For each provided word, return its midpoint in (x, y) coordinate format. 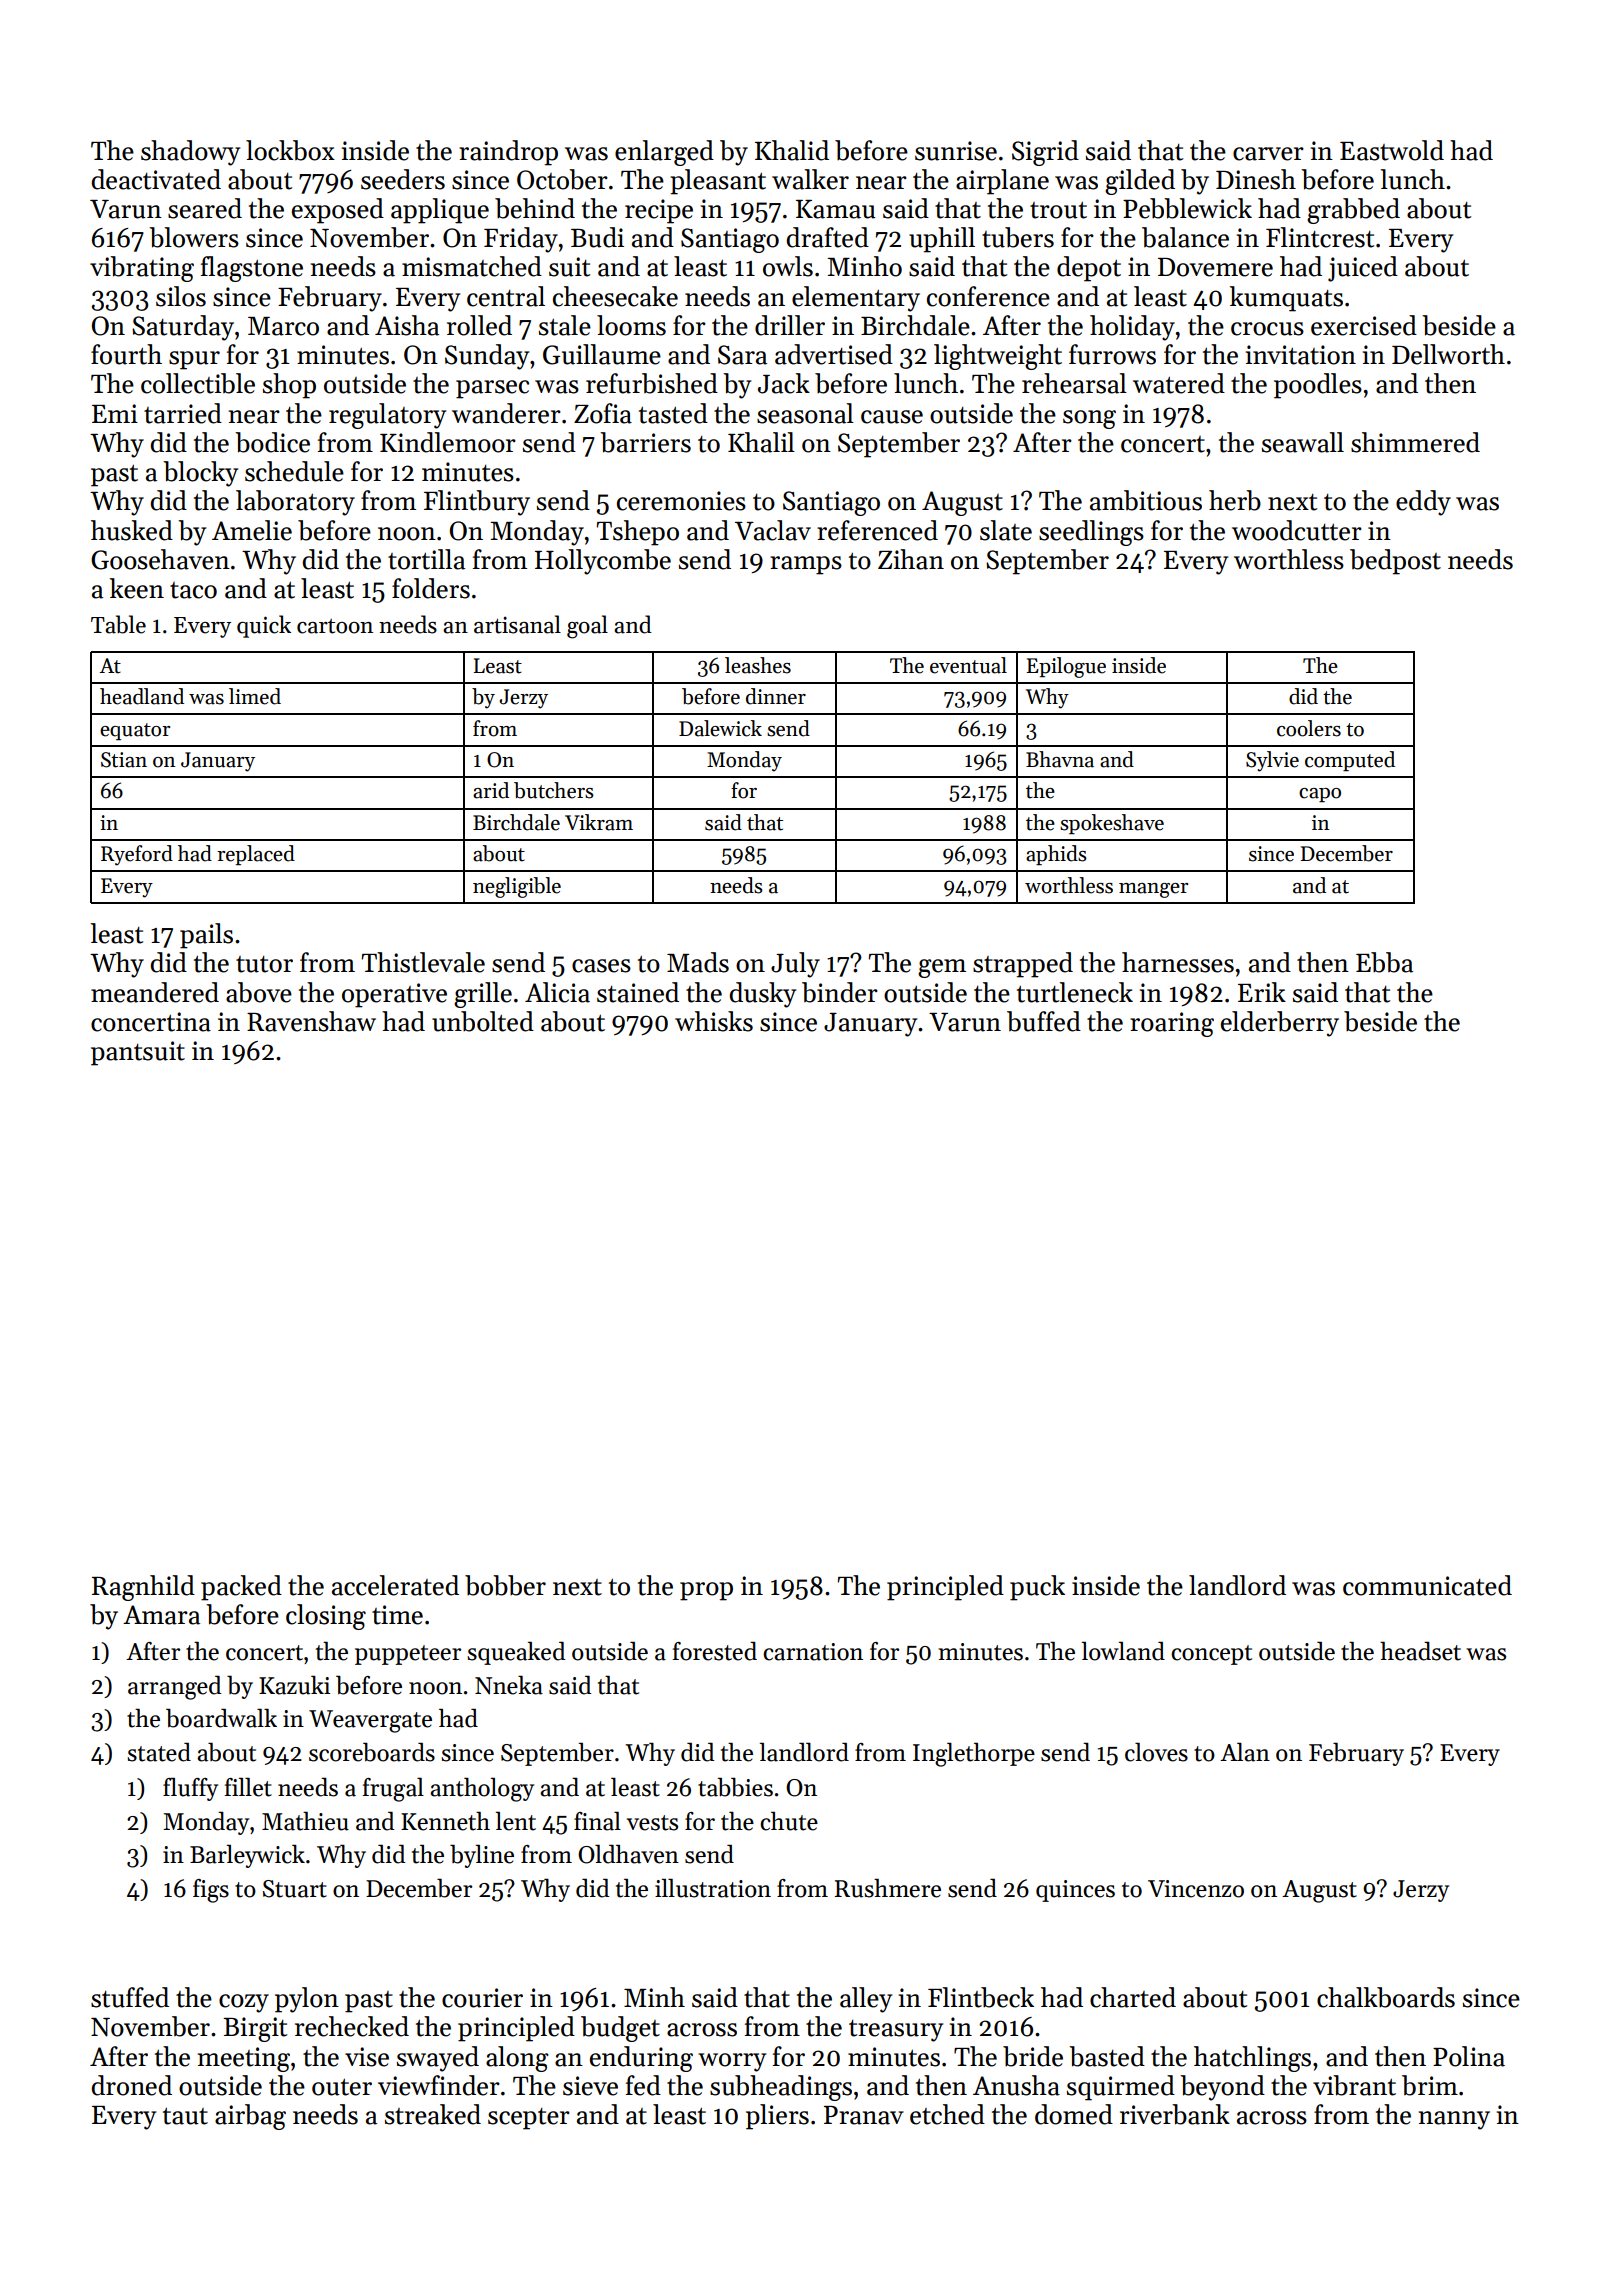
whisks (714, 1021)
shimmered (1415, 442)
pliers (777, 2117)
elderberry (1280, 1024)
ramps (806, 565)
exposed (338, 211)
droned (132, 2085)
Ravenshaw (311, 1021)
